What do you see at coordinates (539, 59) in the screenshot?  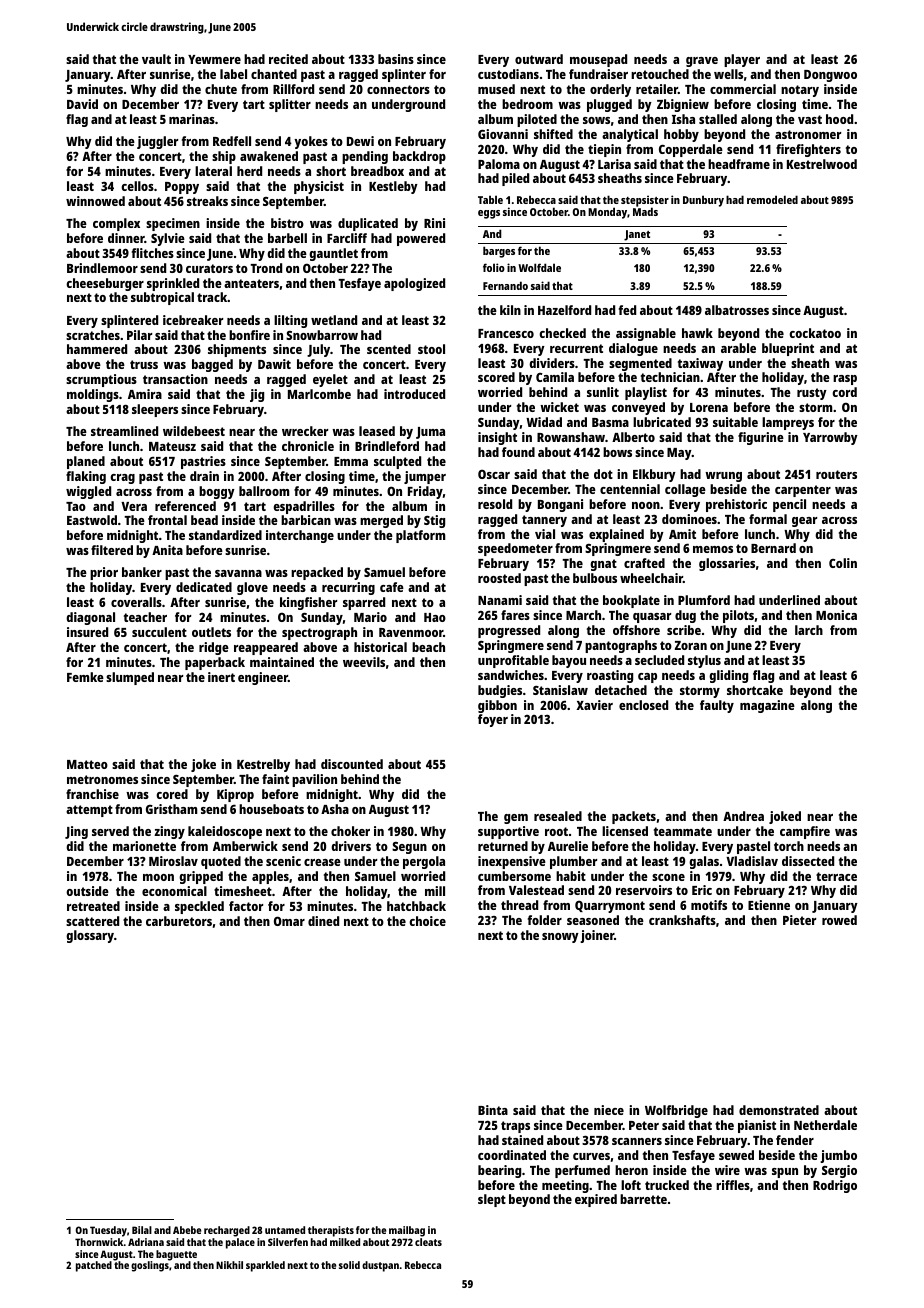 I see `outward` at bounding box center [539, 59].
